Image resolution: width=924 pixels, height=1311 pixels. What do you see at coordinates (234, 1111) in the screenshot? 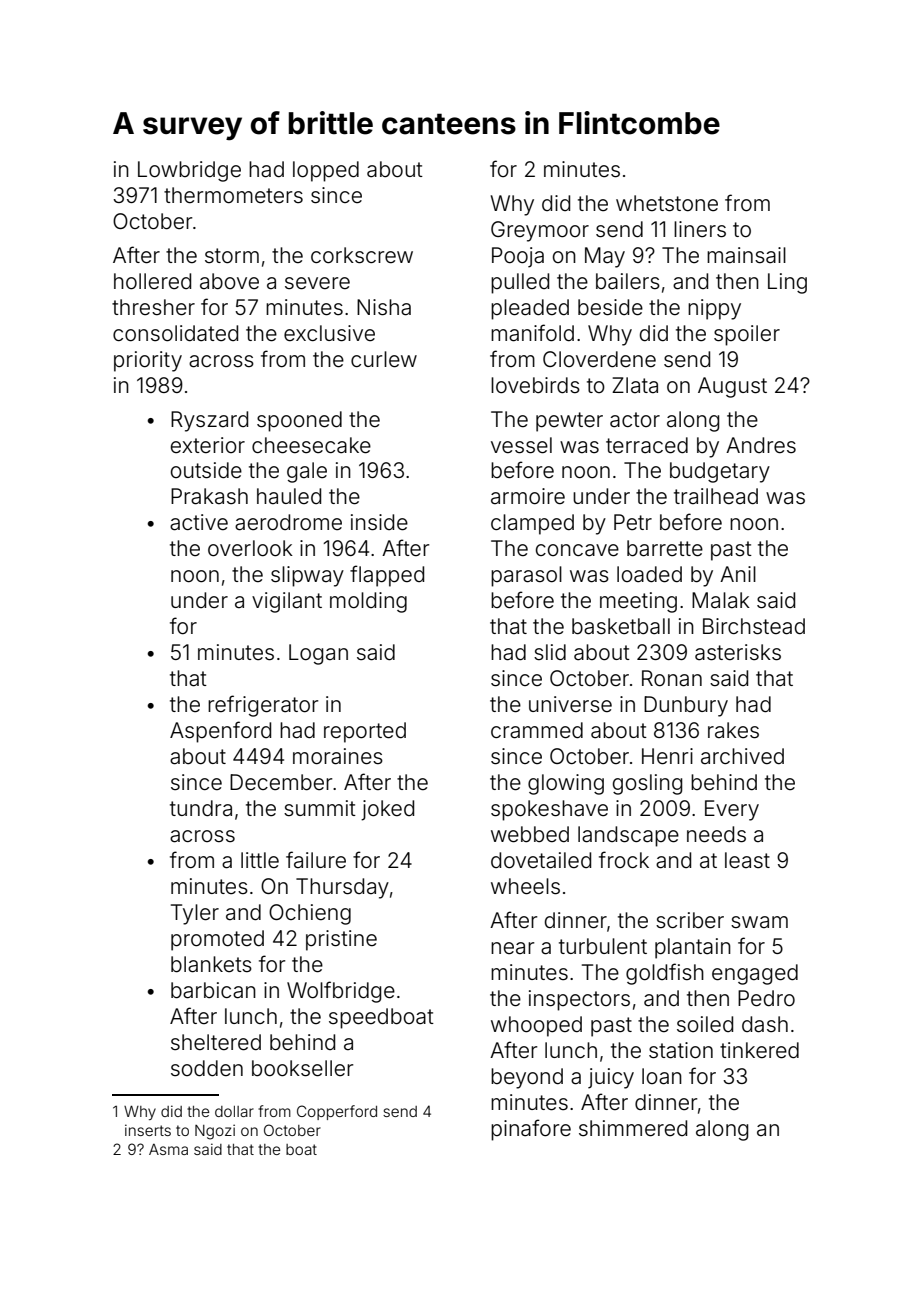
I see `dollar` at bounding box center [234, 1111].
